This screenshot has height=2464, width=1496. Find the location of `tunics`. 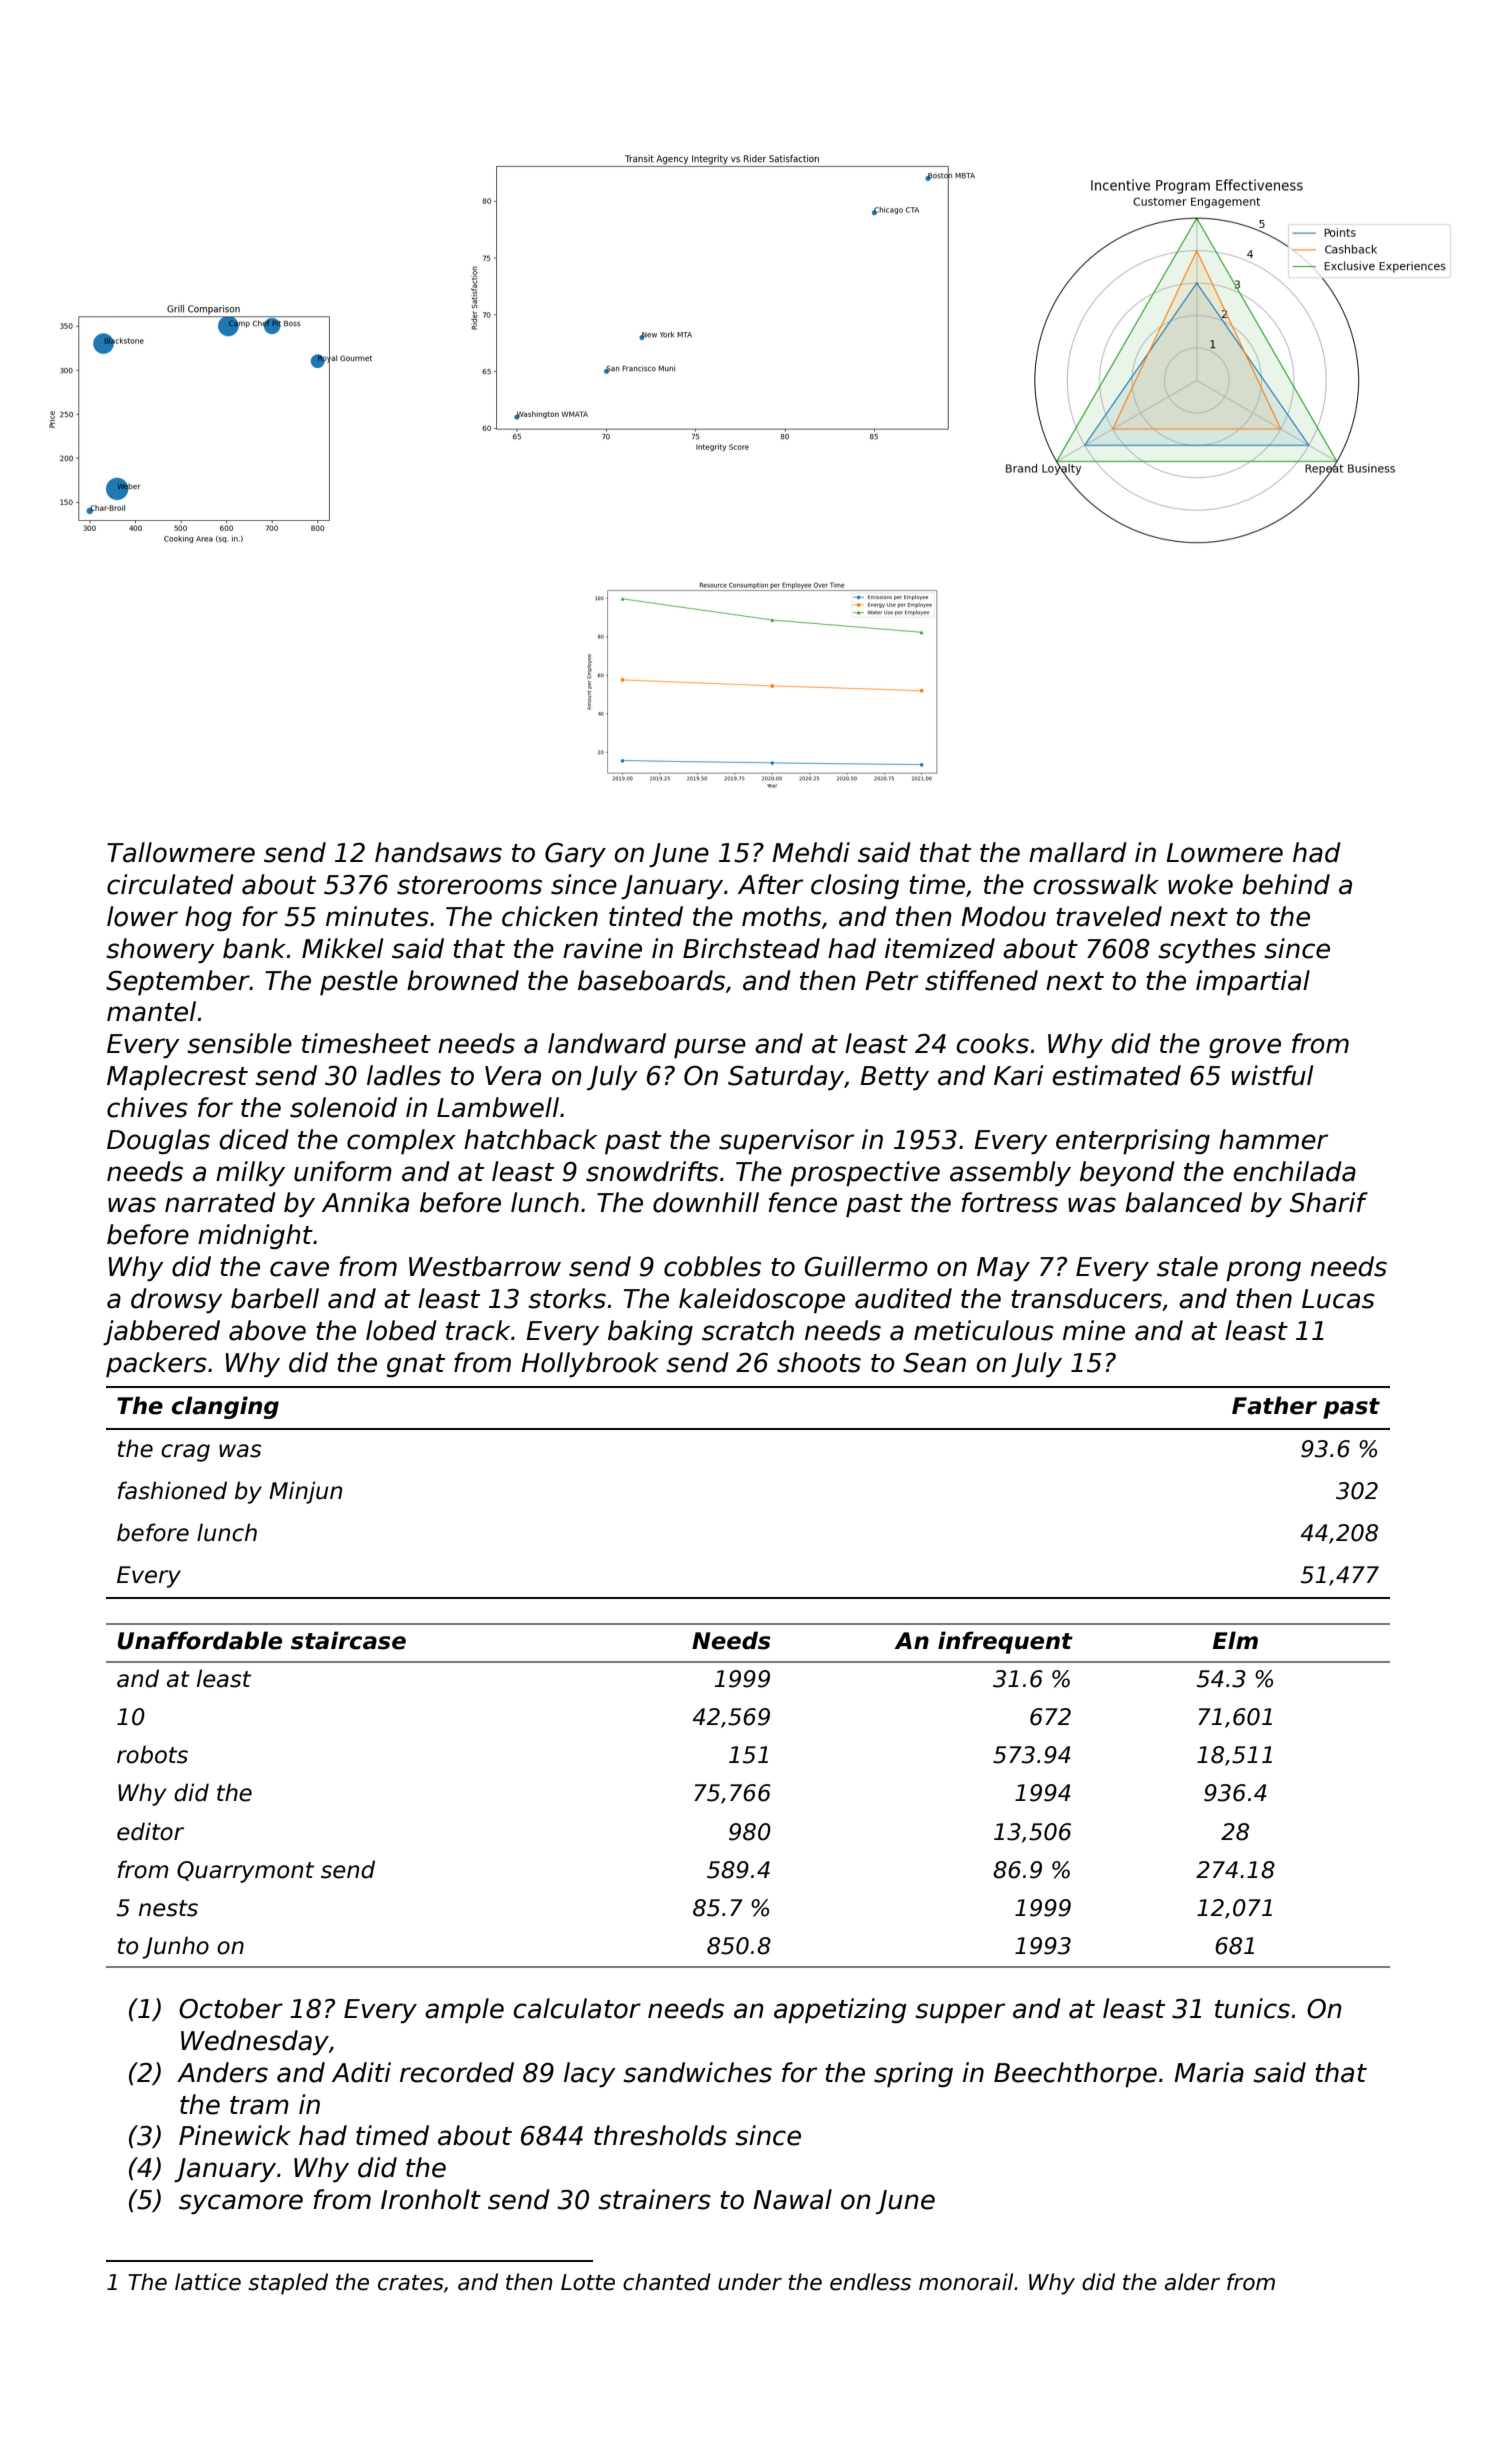

tunics is located at coordinates (1252, 2008).
